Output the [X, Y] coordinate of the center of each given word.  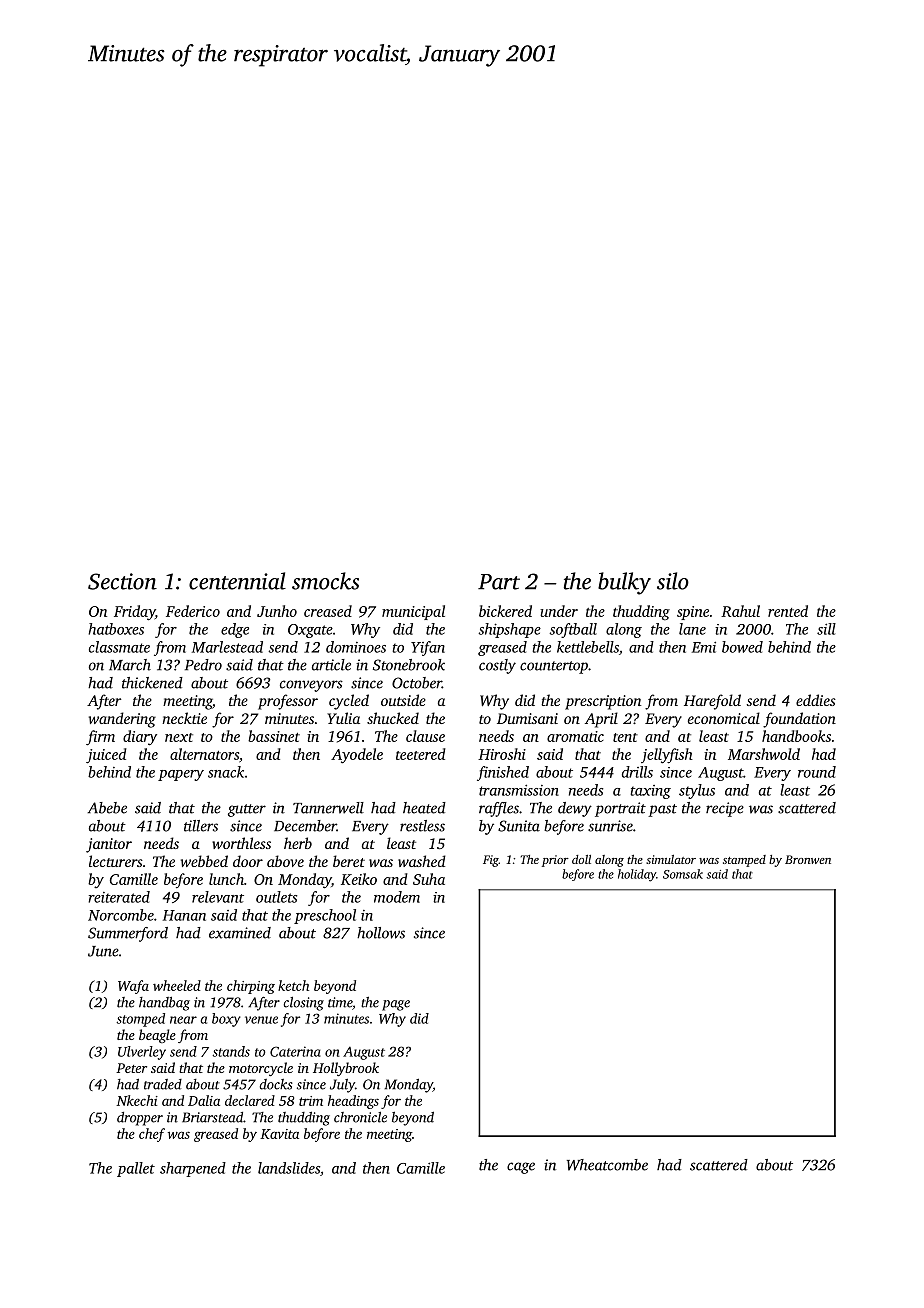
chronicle [360, 1117]
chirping [251, 987]
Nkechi [137, 1100]
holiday [637, 875]
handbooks [796, 736]
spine [693, 613]
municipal [413, 612]
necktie [184, 718]
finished [503, 773]
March [130, 665]
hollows [381, 933]
